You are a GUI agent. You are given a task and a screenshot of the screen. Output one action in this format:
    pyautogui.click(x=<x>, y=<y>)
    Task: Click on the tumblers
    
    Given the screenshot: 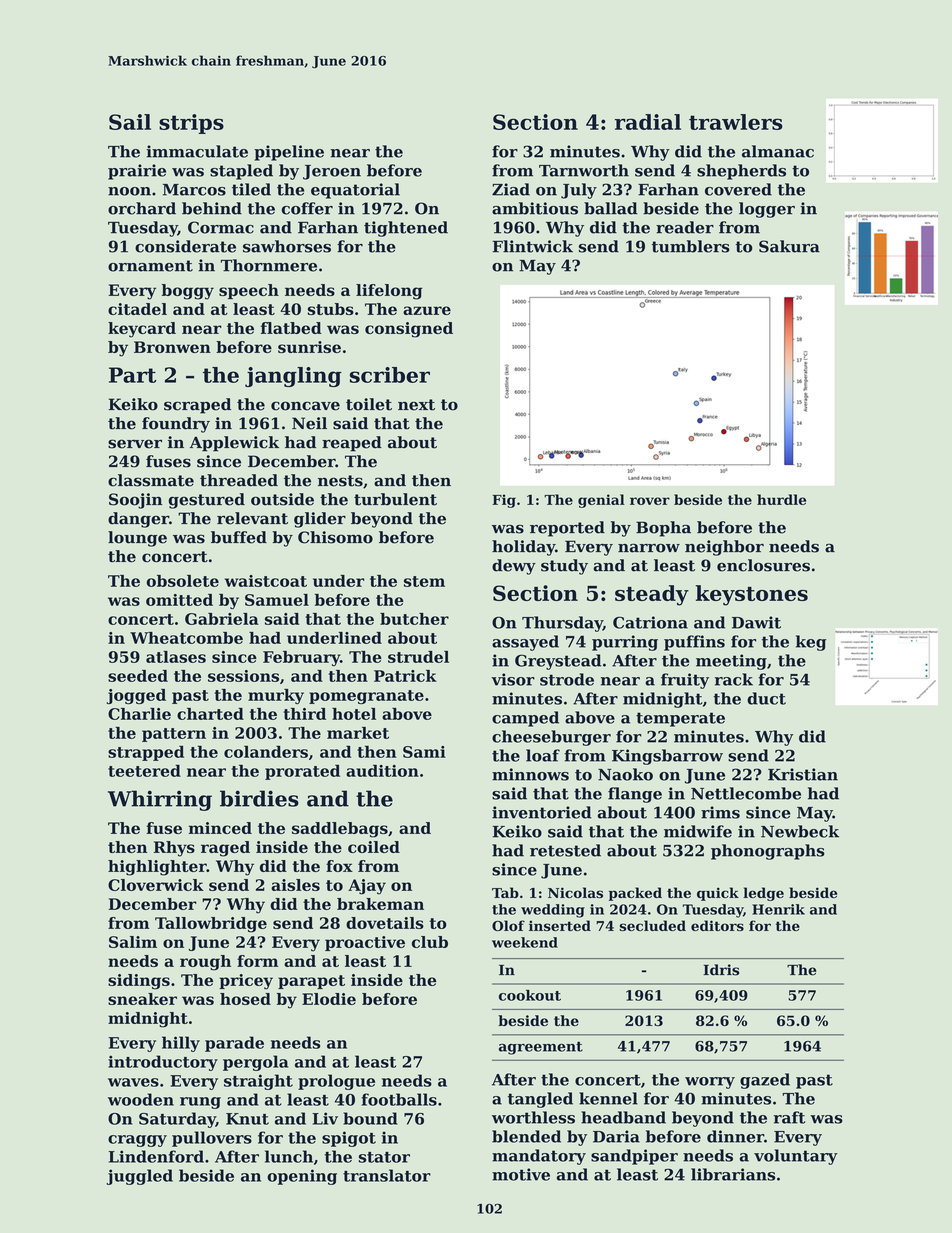 What is the action you would take?
    pyautogui.click(x=691, y=246)
